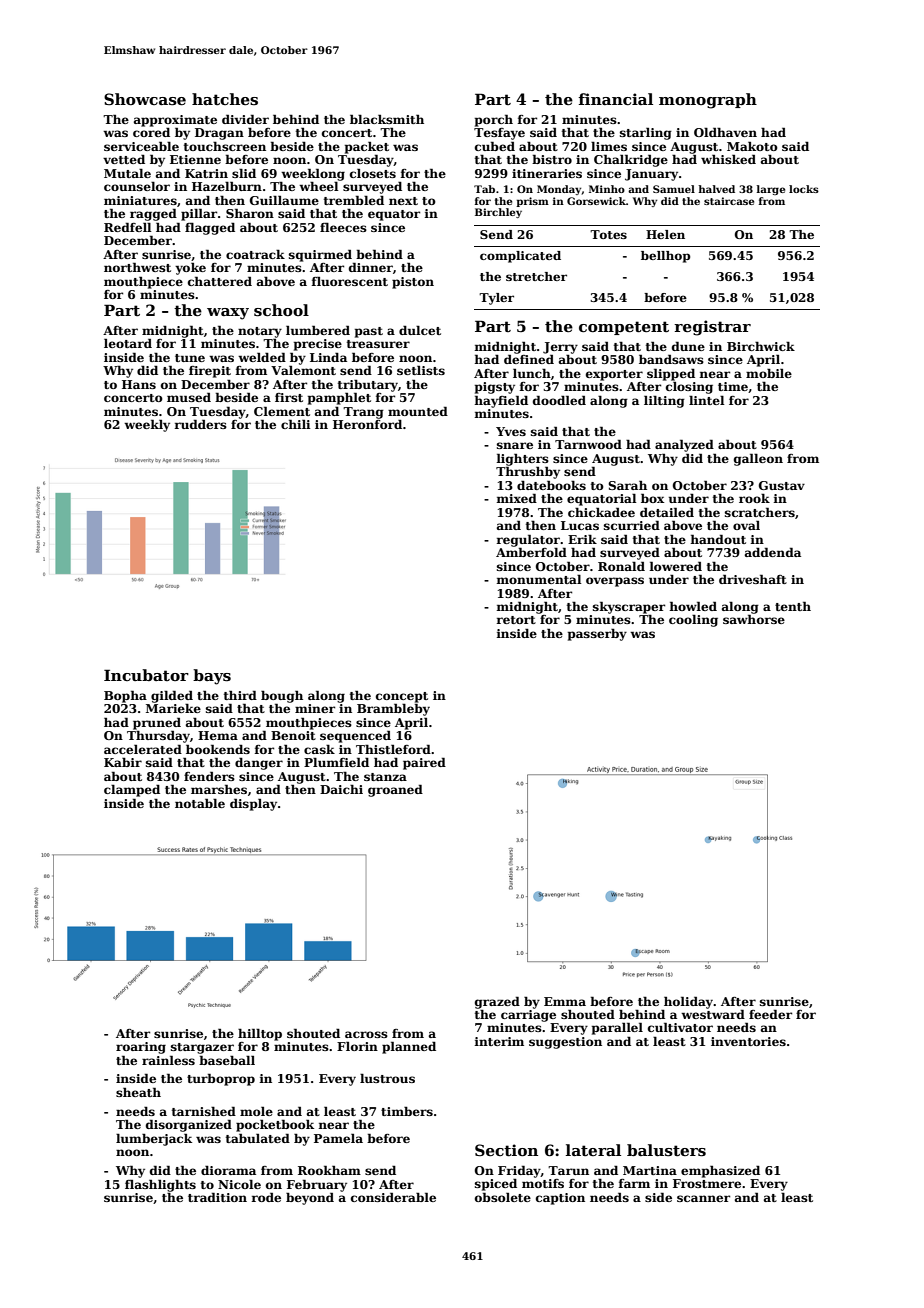 This screenshot has width=924, height=1308. What do you see at coordinates (614, 375) in the screenshot?
I see `exporter` at bounding box center [614, 375].
